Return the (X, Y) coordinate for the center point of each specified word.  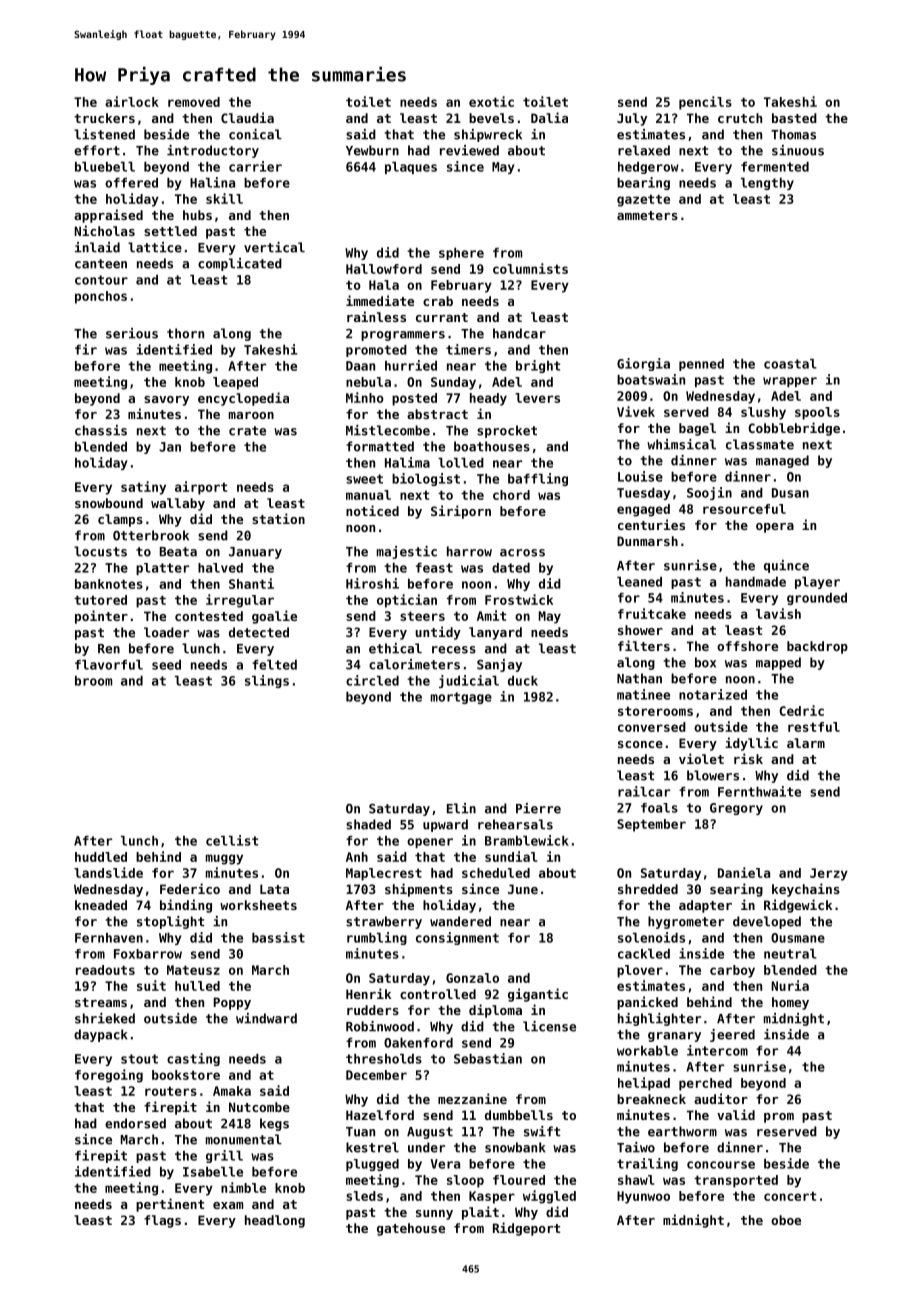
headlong (275, 1221)
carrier (255, 166)
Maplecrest (384, 874)
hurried (411, 365)
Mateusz (193, 970)
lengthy (767, 184)
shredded (648, 889)
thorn (185, 333)
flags (162, 1221)
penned (701, 365)
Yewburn (372, 150)
